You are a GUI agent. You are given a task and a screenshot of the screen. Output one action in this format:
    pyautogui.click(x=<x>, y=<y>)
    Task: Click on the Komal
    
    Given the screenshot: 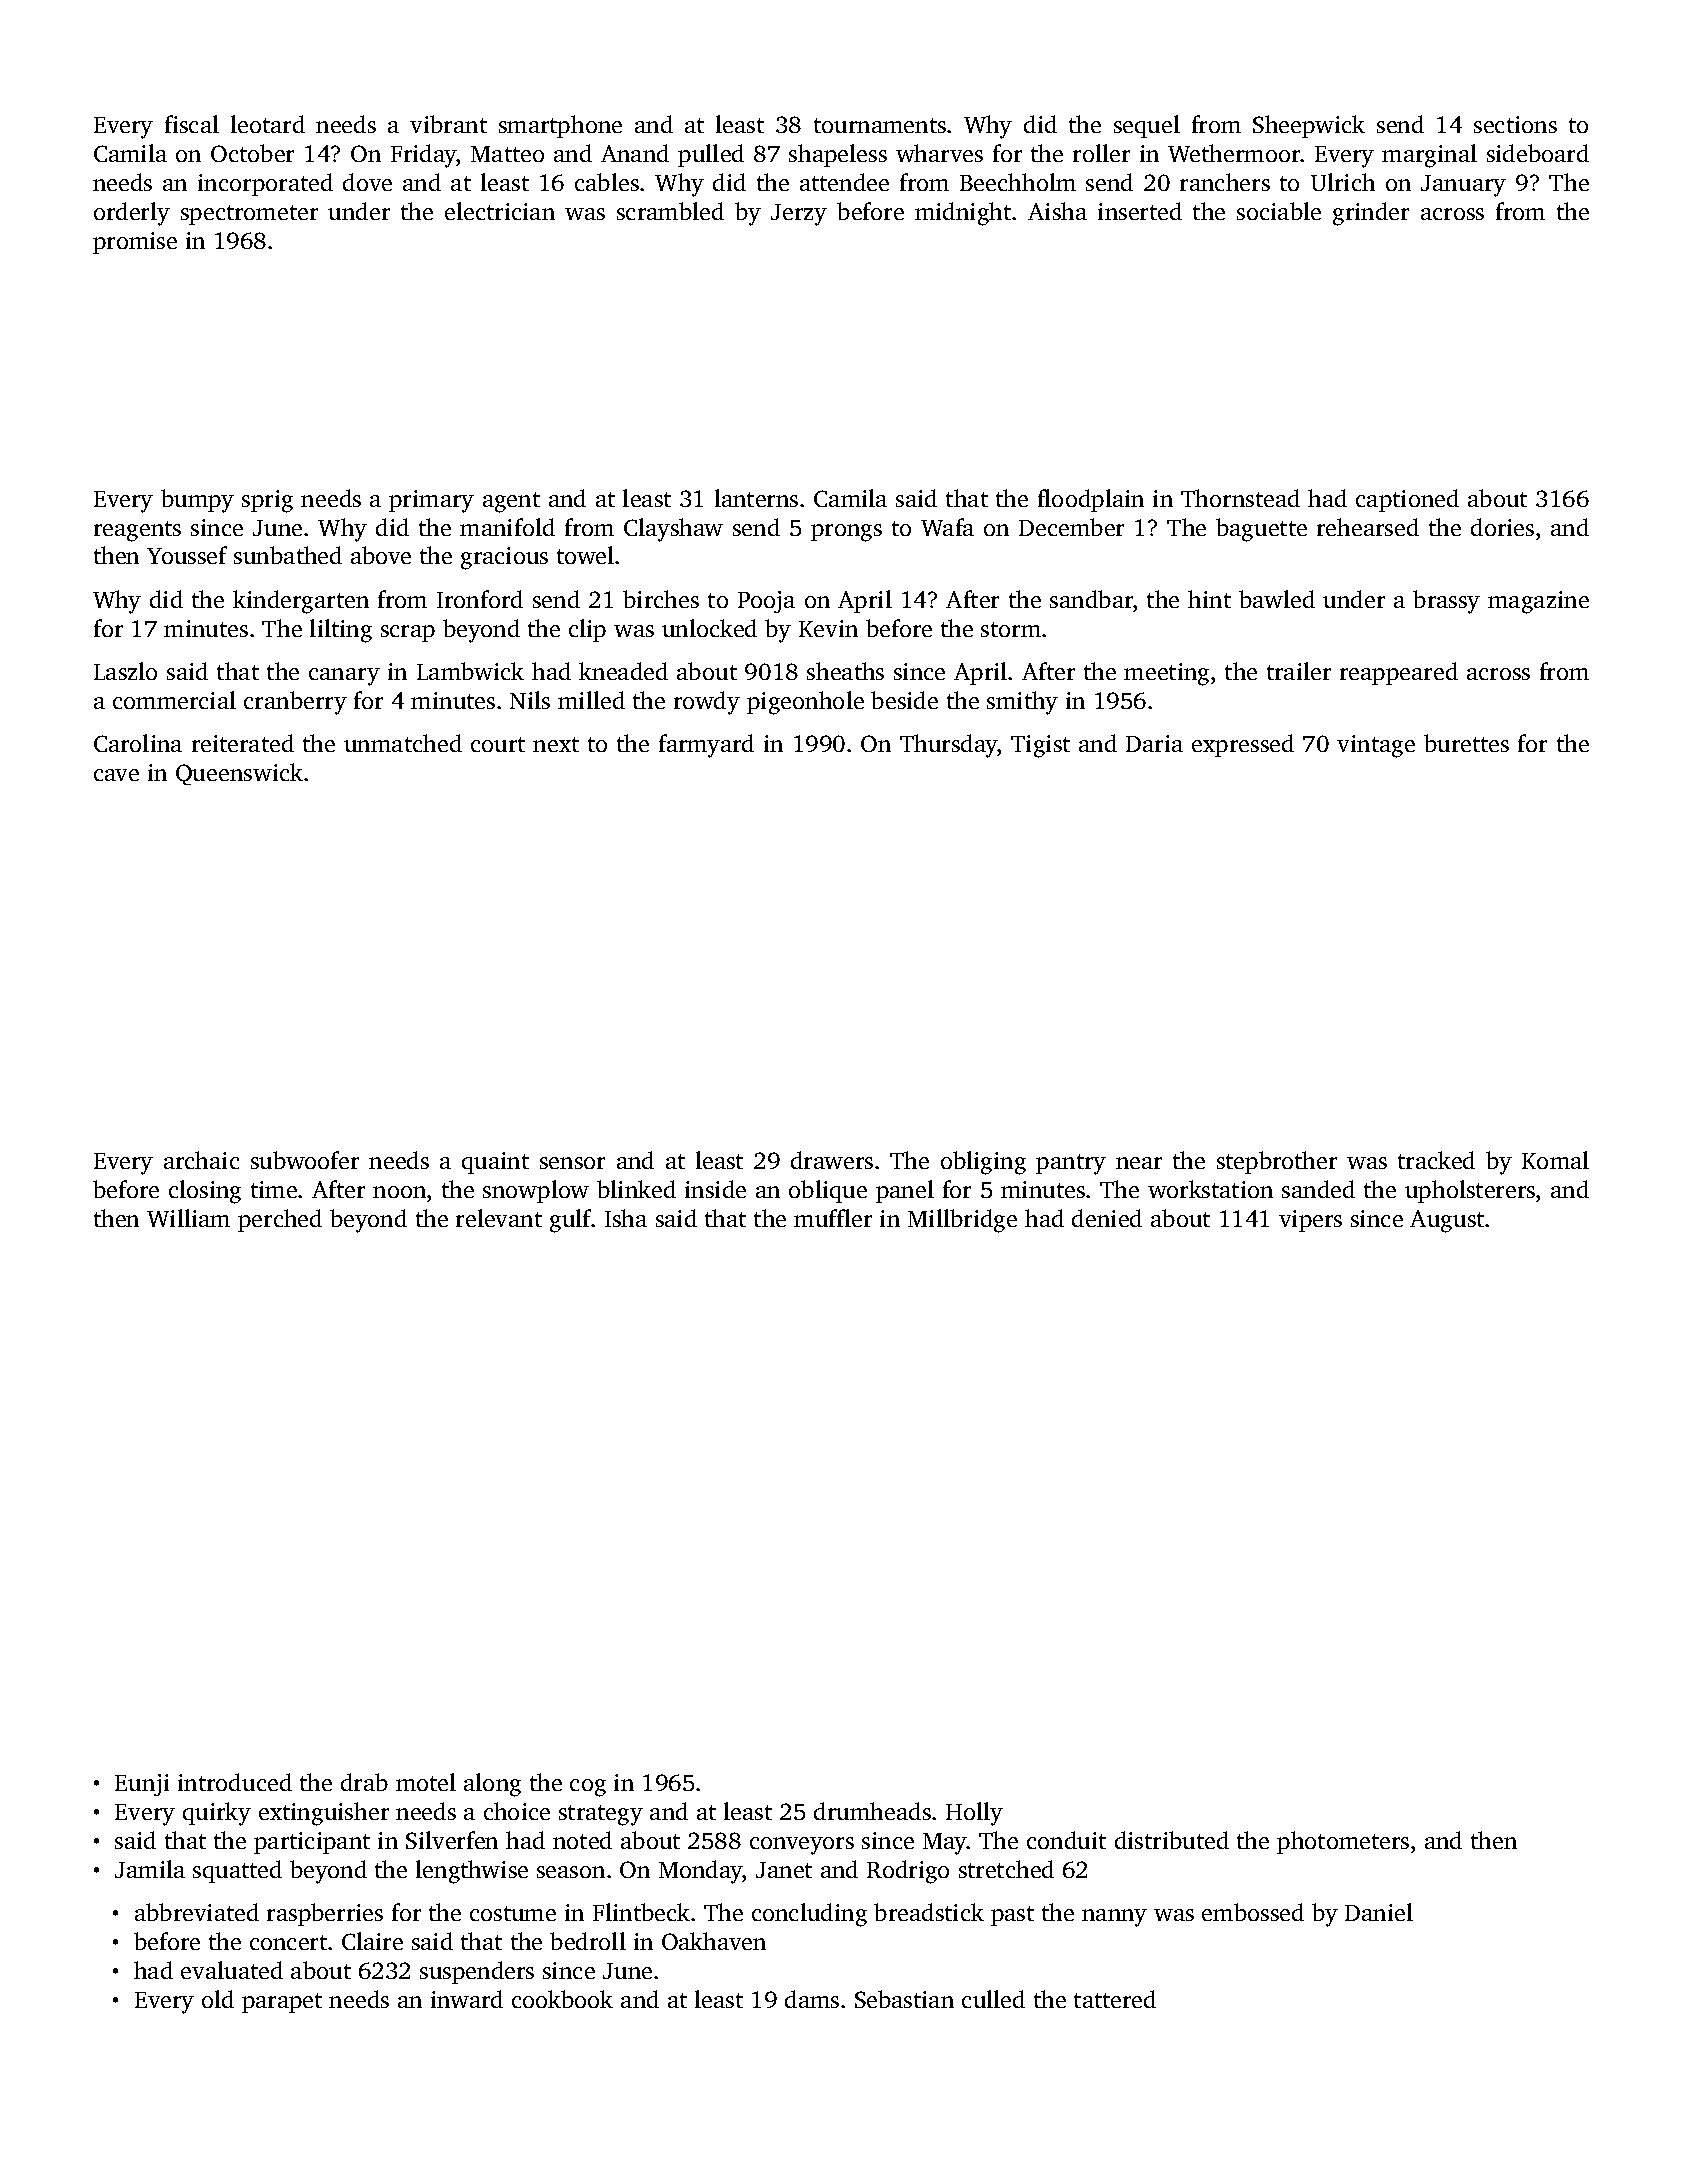 What is the action you would take?
    pyautogui.click(x=1555, y=1160)
